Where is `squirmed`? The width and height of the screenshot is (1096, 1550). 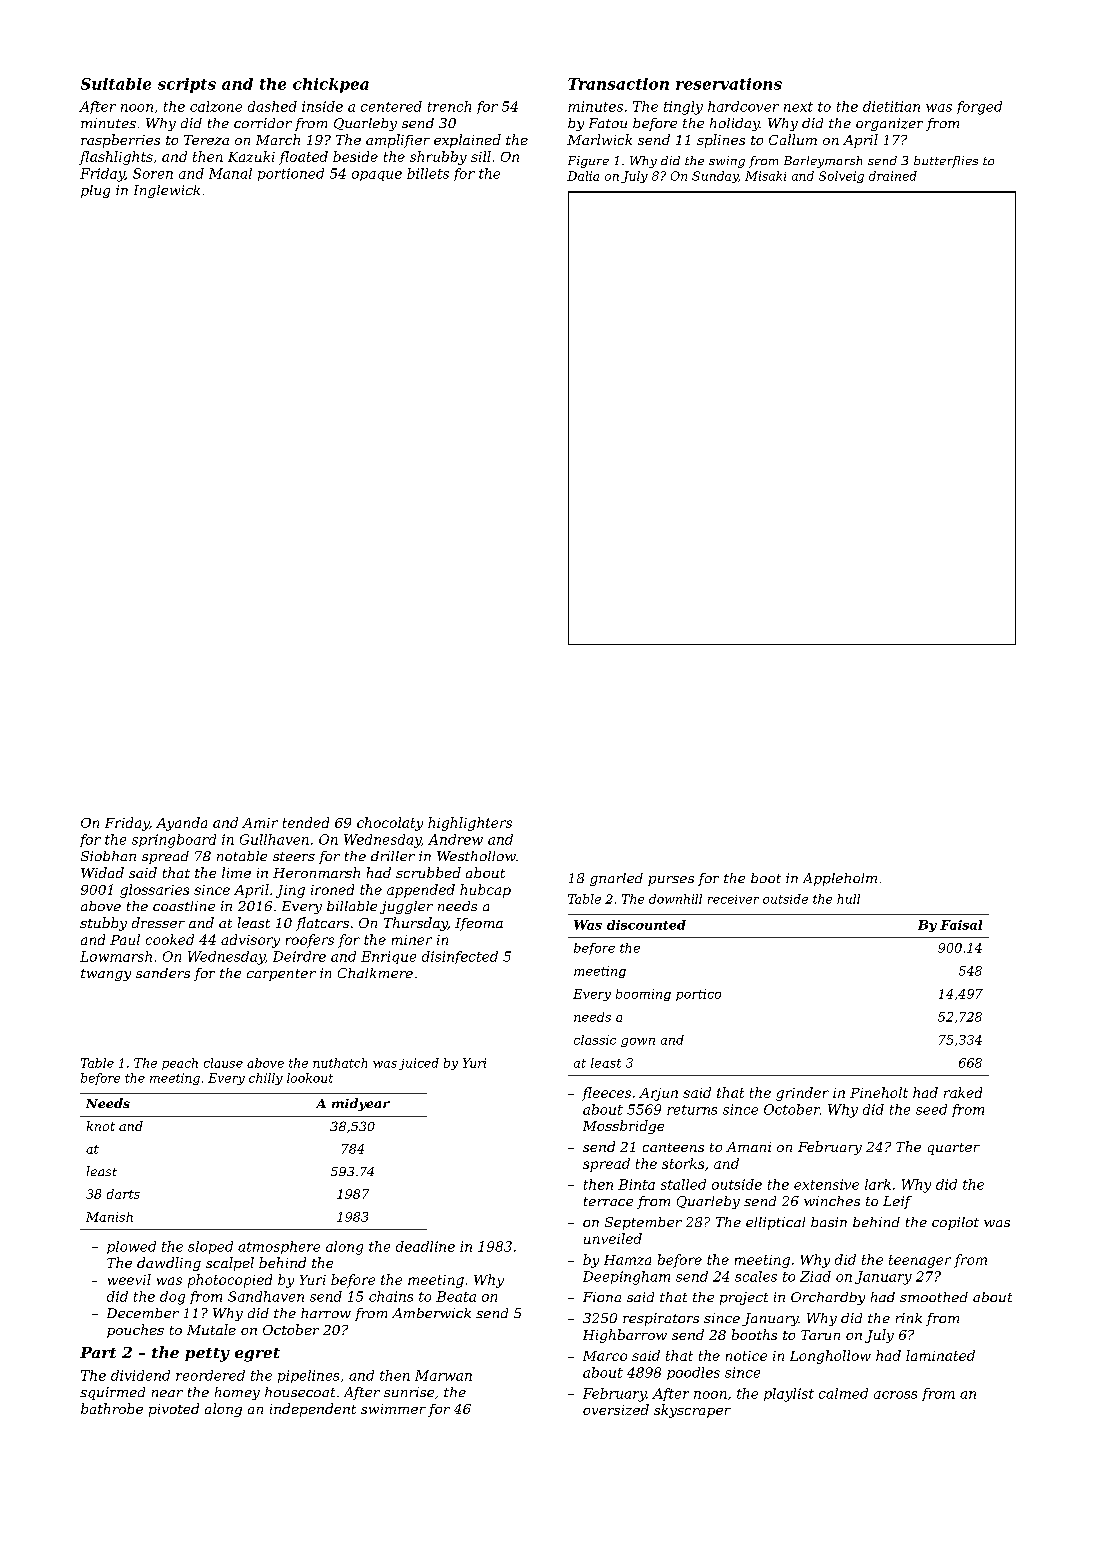 squirmed is located at coordinates (112, 1393).
